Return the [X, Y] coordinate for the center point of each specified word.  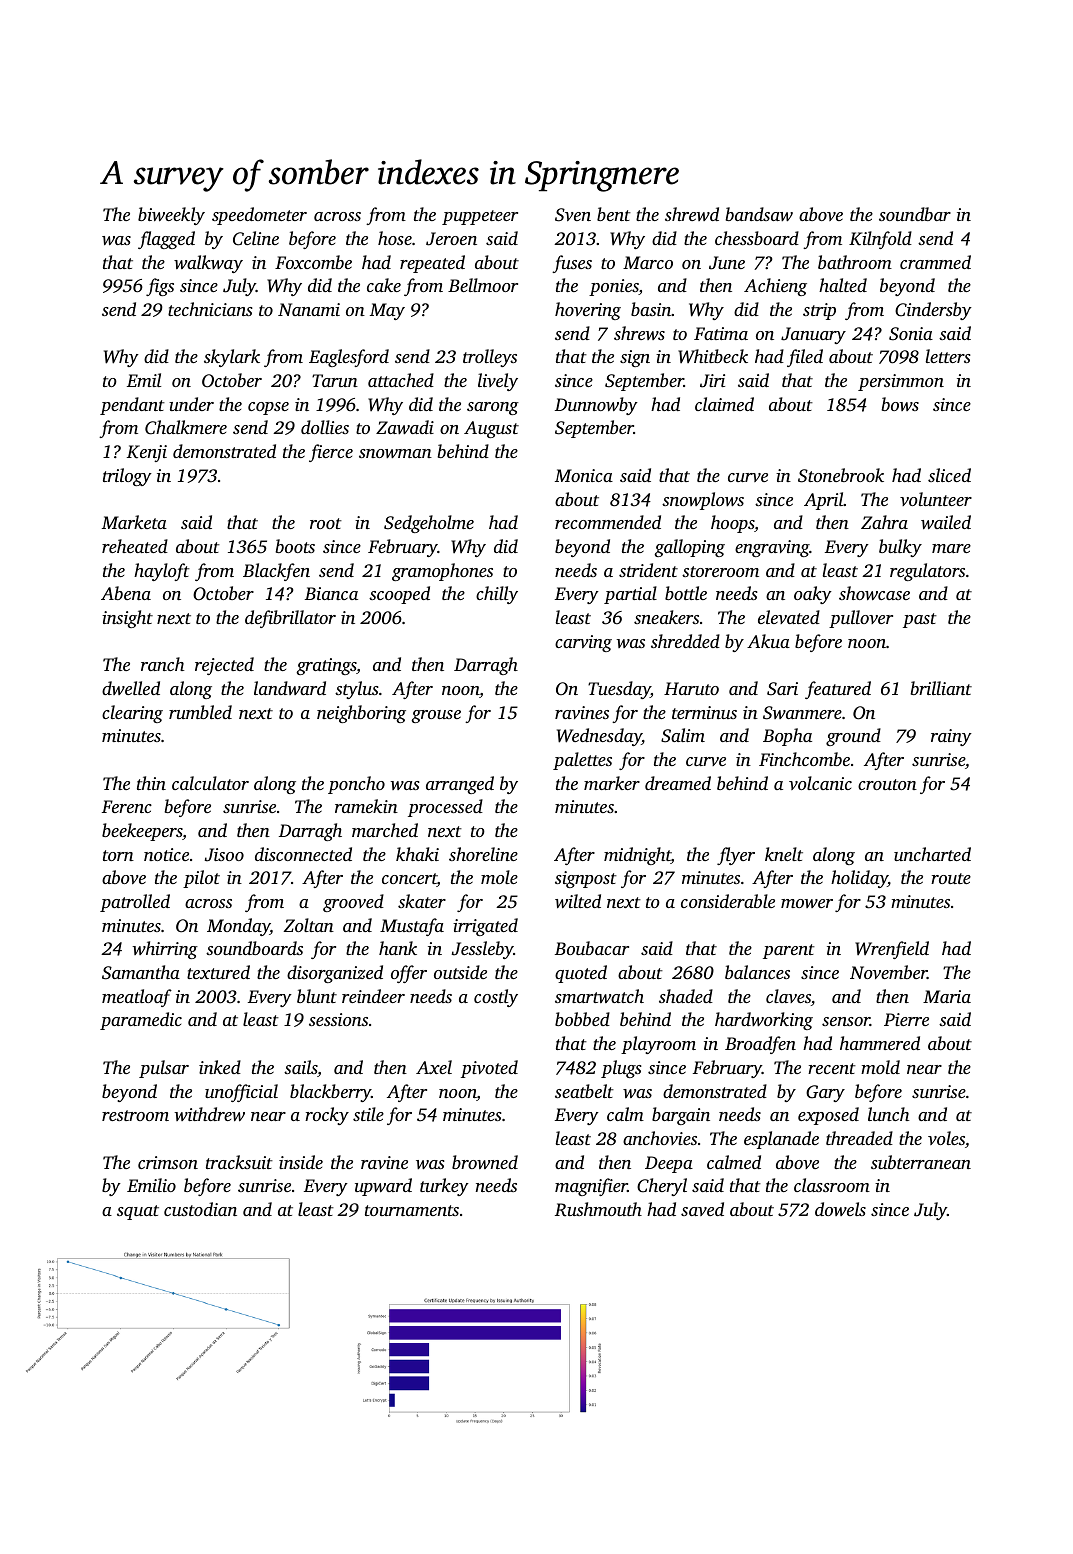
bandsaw [759, 214]
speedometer [259, 216]
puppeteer [480, 217]
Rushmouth [598, 1209]
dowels [840, 1209]
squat [138, 1212]
